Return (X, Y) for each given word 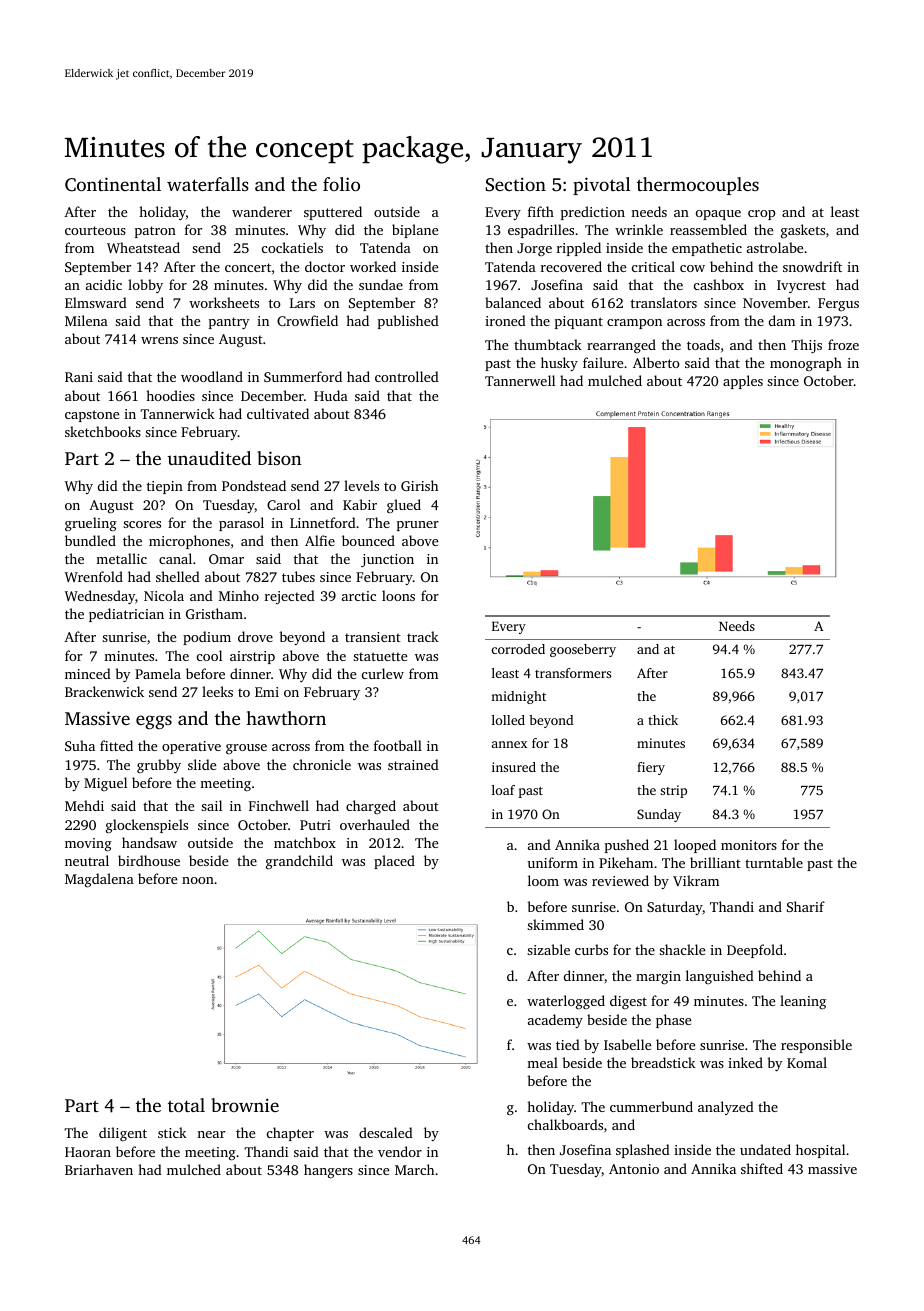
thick (663, 720)
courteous (95, 230)
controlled (407, 376)
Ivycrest (801, 286)
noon (198, 880)
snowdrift (812, 266)
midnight (518, 697)
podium (207, 638)
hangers (328, 1171)
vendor (400, 1151)
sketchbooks (103, 431)
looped (695, 846)
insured (514, 767)
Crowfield (307, 320)
